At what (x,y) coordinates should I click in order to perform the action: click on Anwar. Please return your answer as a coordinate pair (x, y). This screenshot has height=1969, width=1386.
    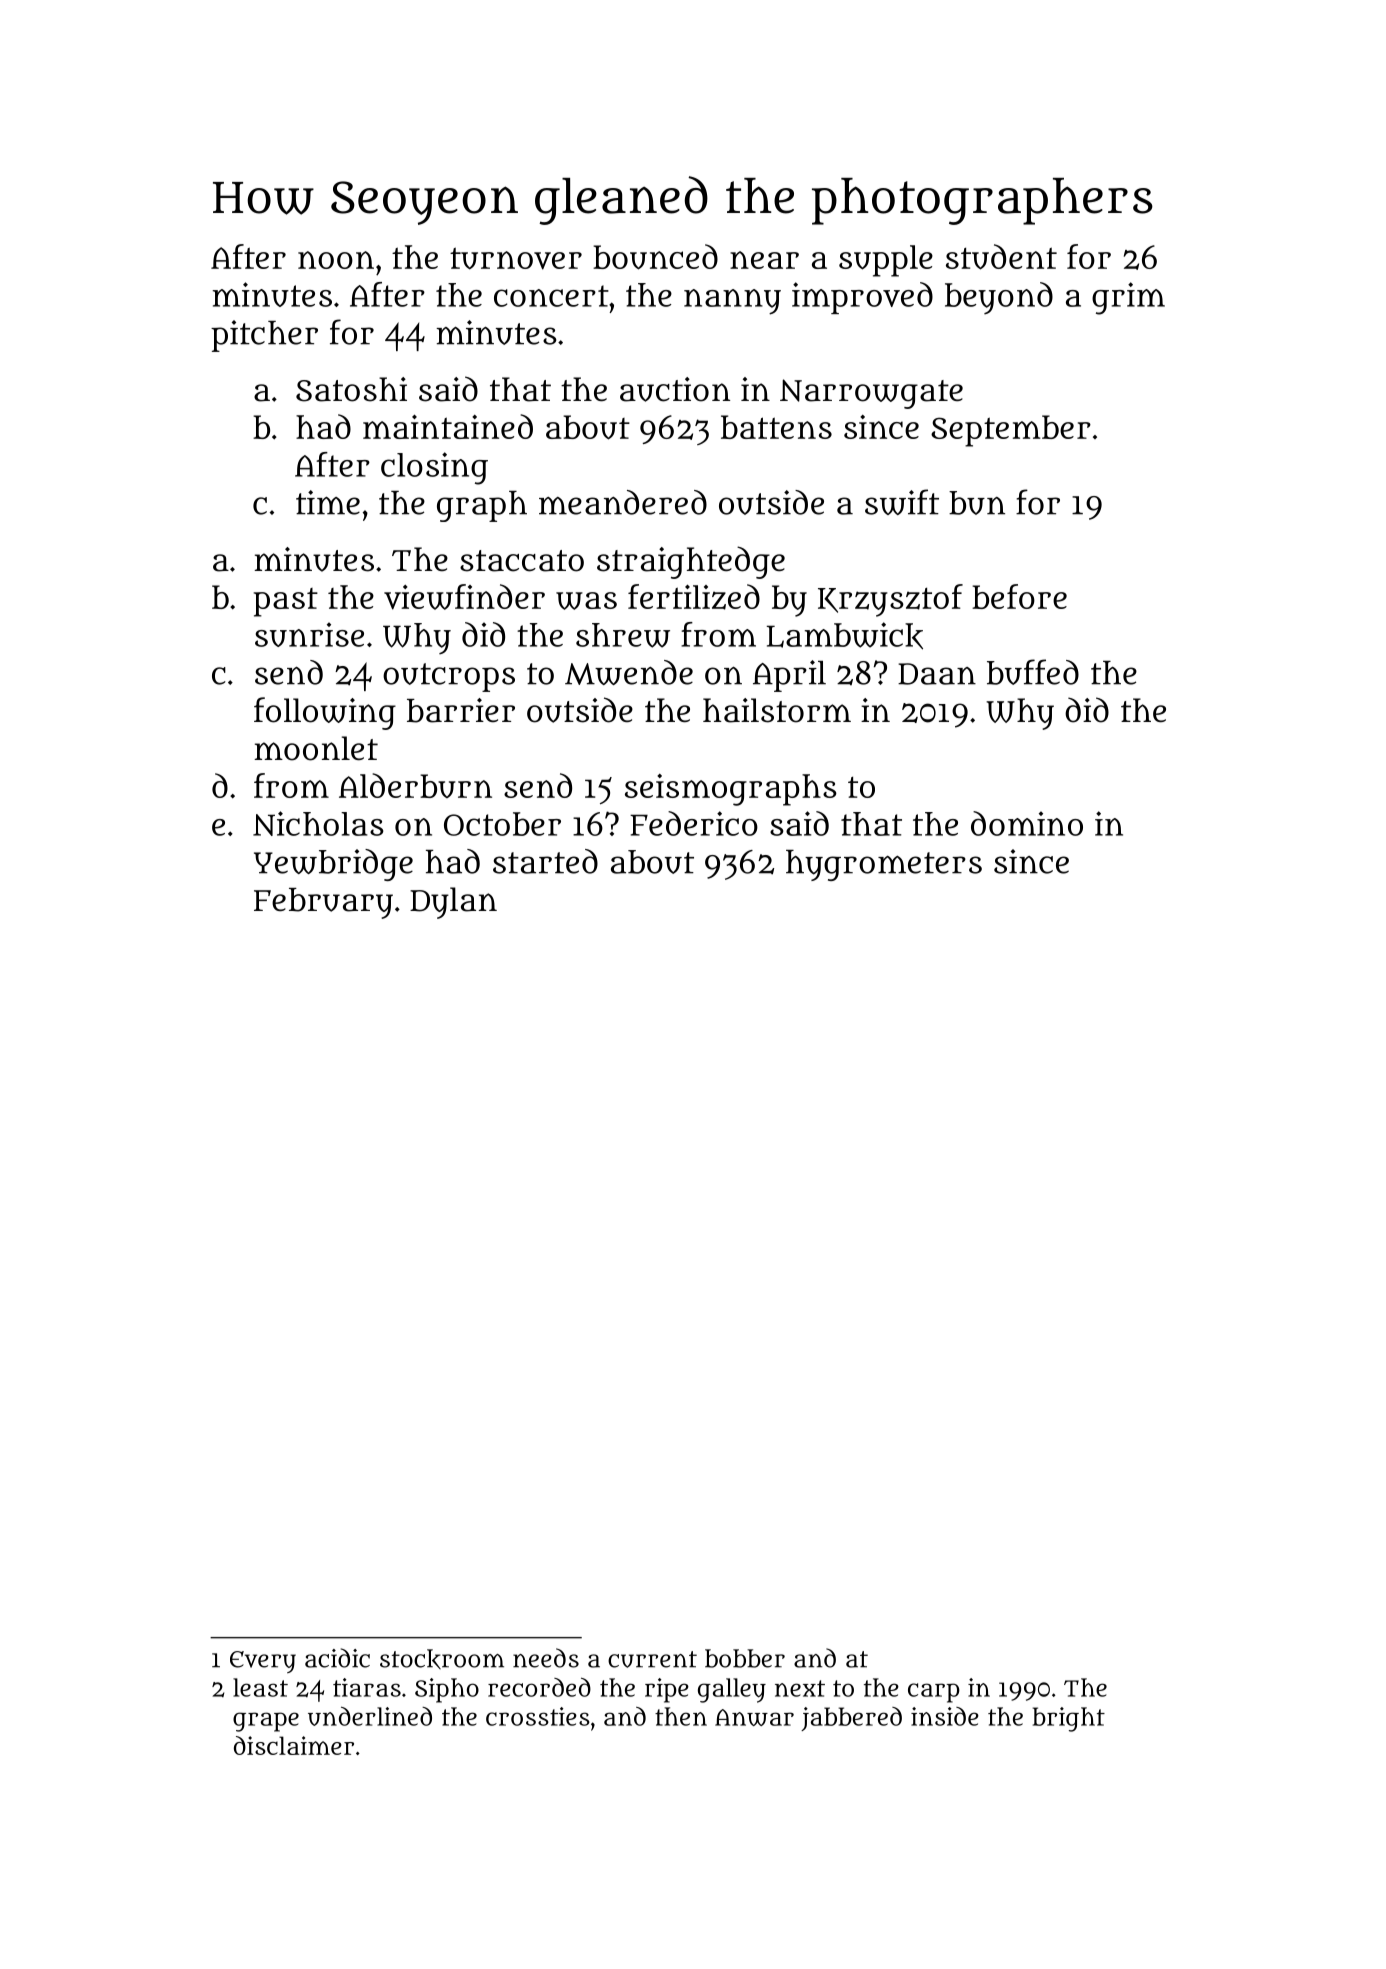
    Looking at the image, I should click on (754, 1717).
